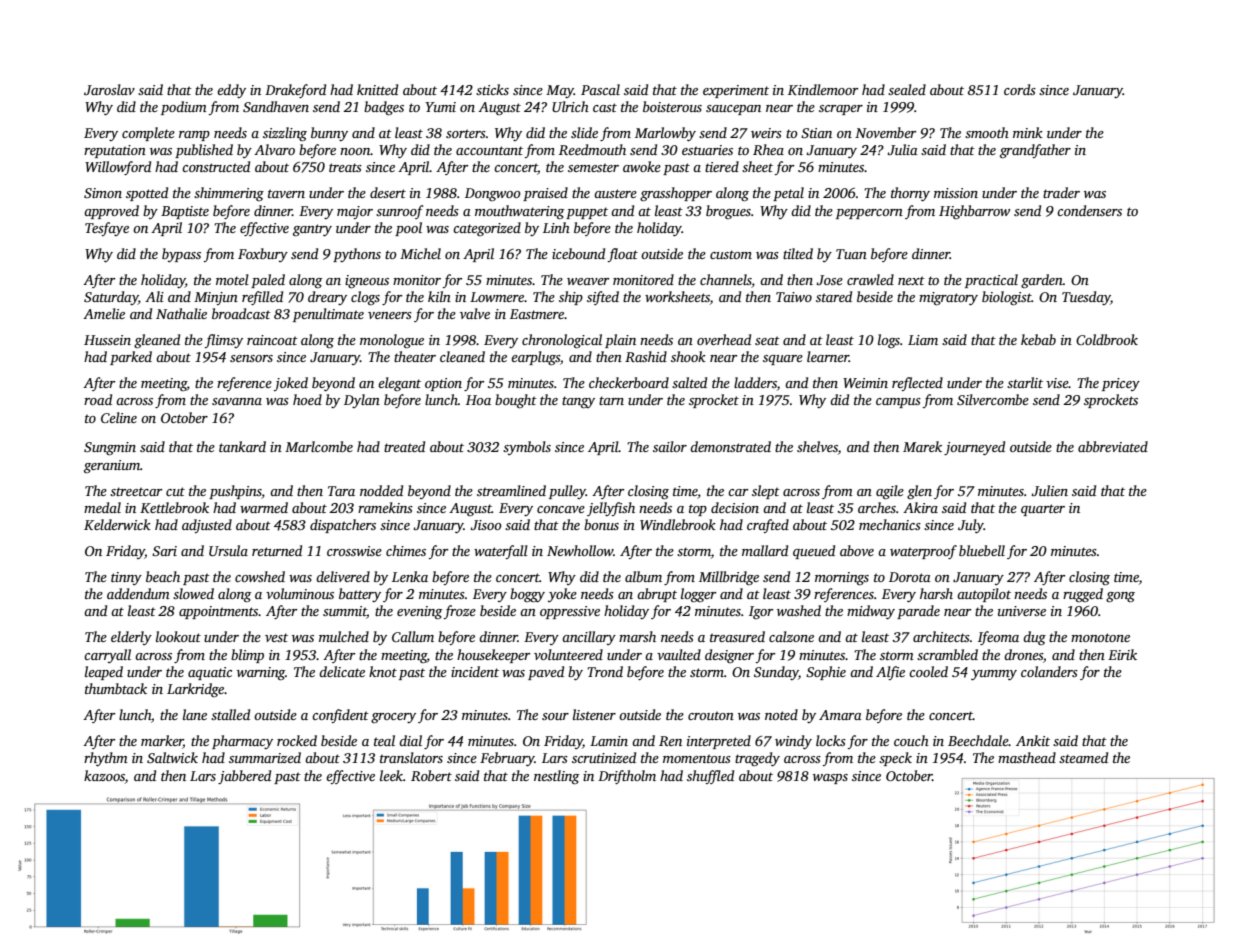 The height and width of the screenshot is (952, 1233). What do you see at coordinates (781, 714) in the screenshot?
I see `noted` at bounding box center [781, 714].
